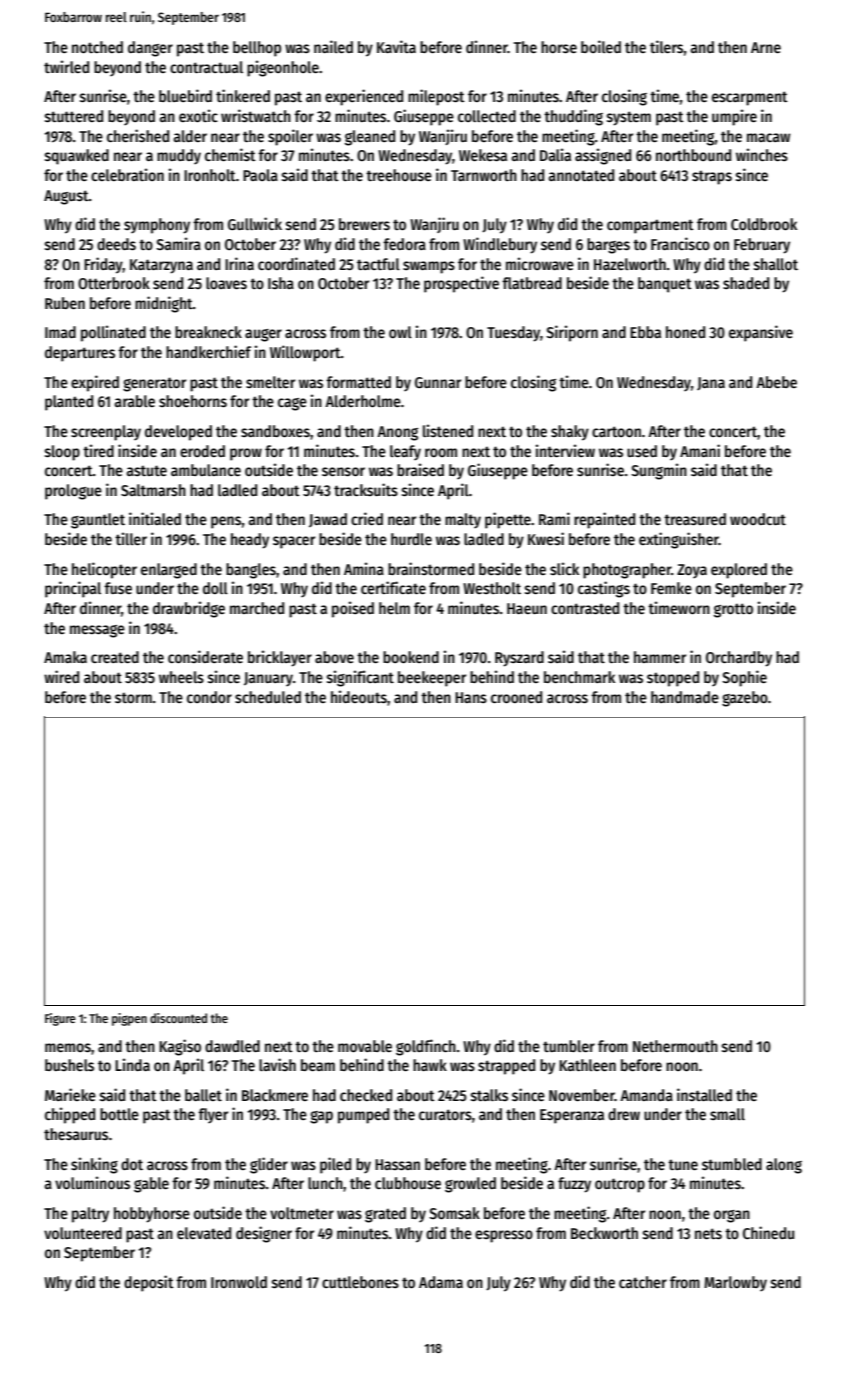 The width and height of the page is (849, 1400). Describe the element at coordinates (426, 1047) in the page. I see `goldfinch` at that location.
